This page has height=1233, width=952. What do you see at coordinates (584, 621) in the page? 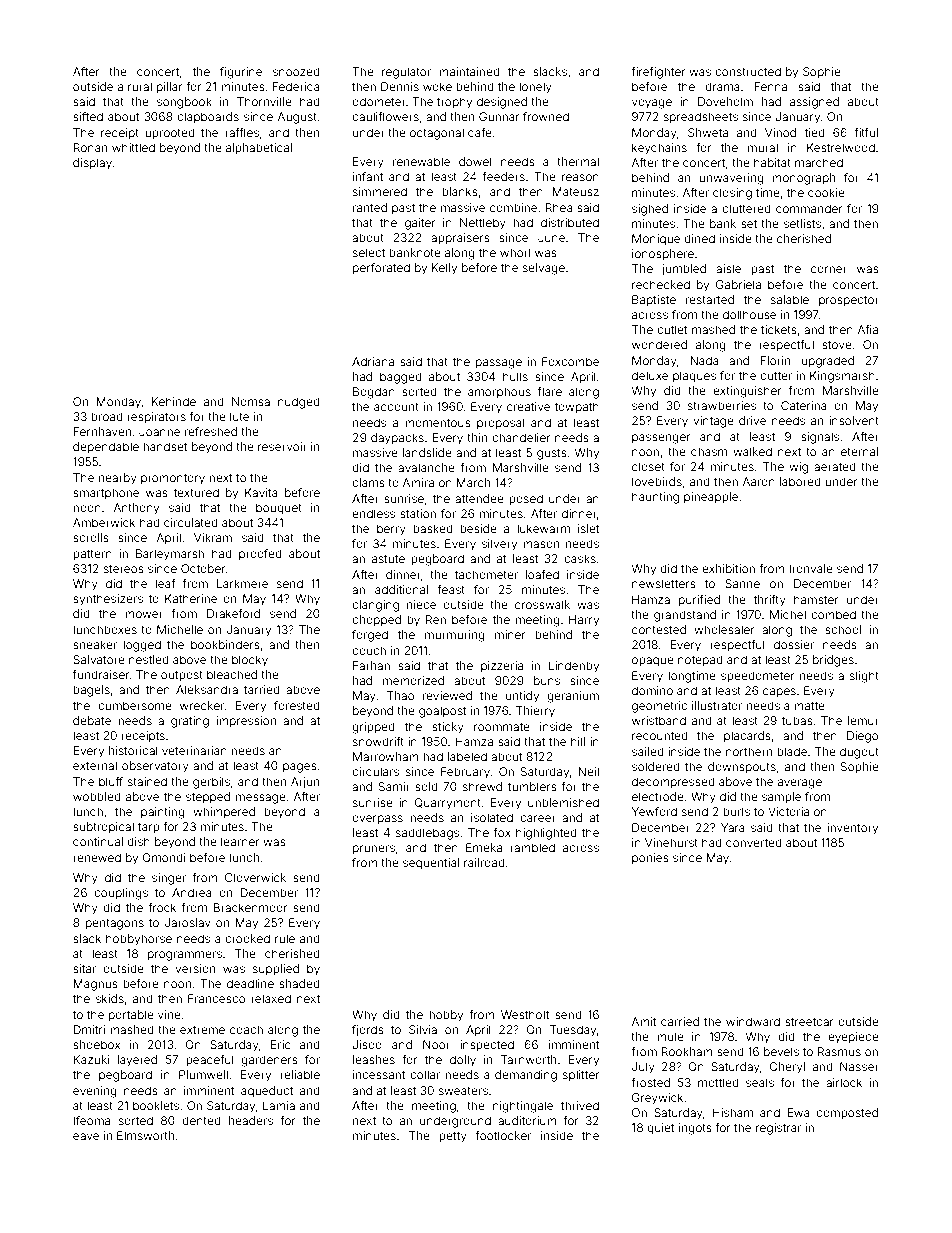
I see `Harry` at bounding box center [584, 621].
